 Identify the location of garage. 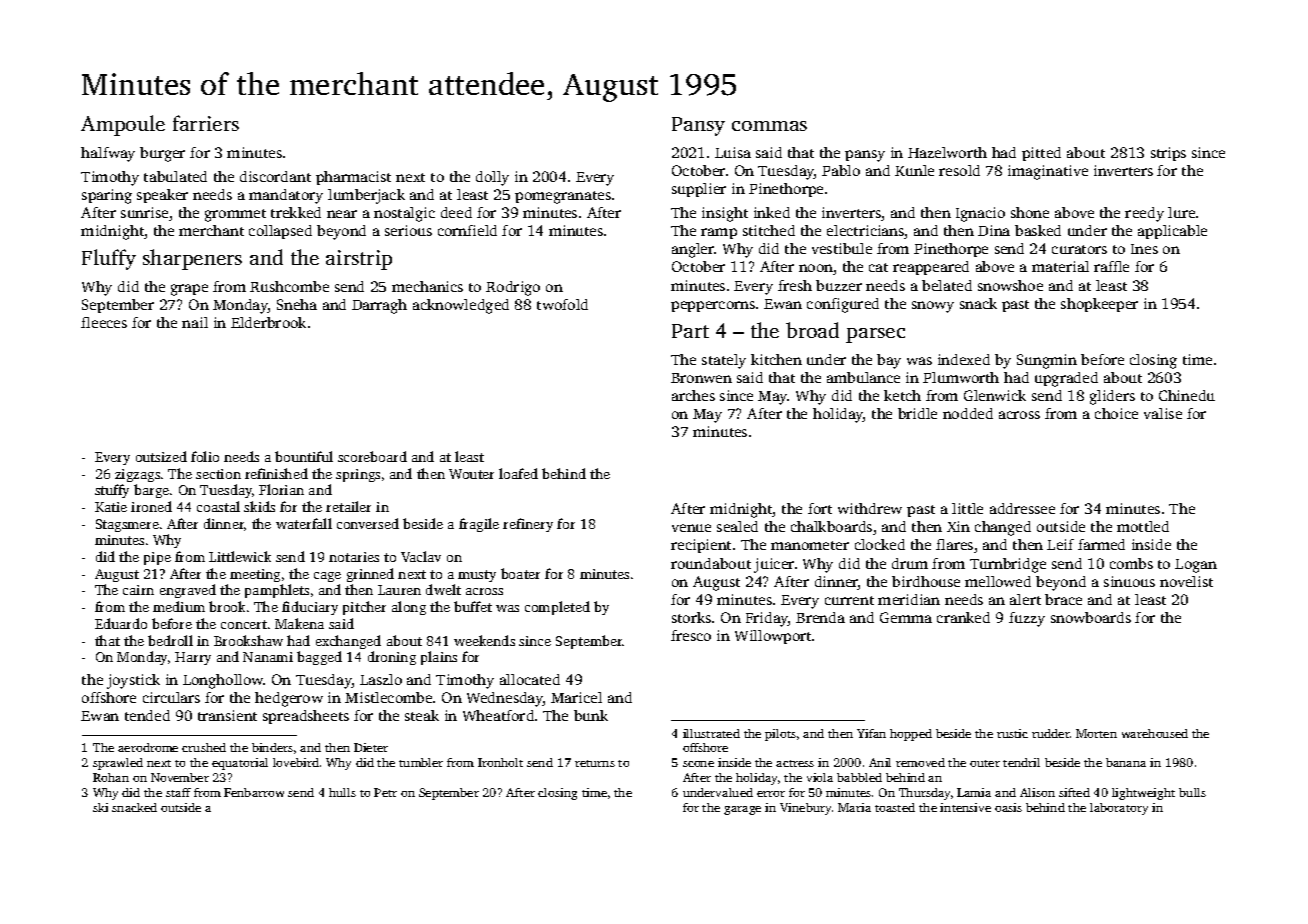
(742, 810).
